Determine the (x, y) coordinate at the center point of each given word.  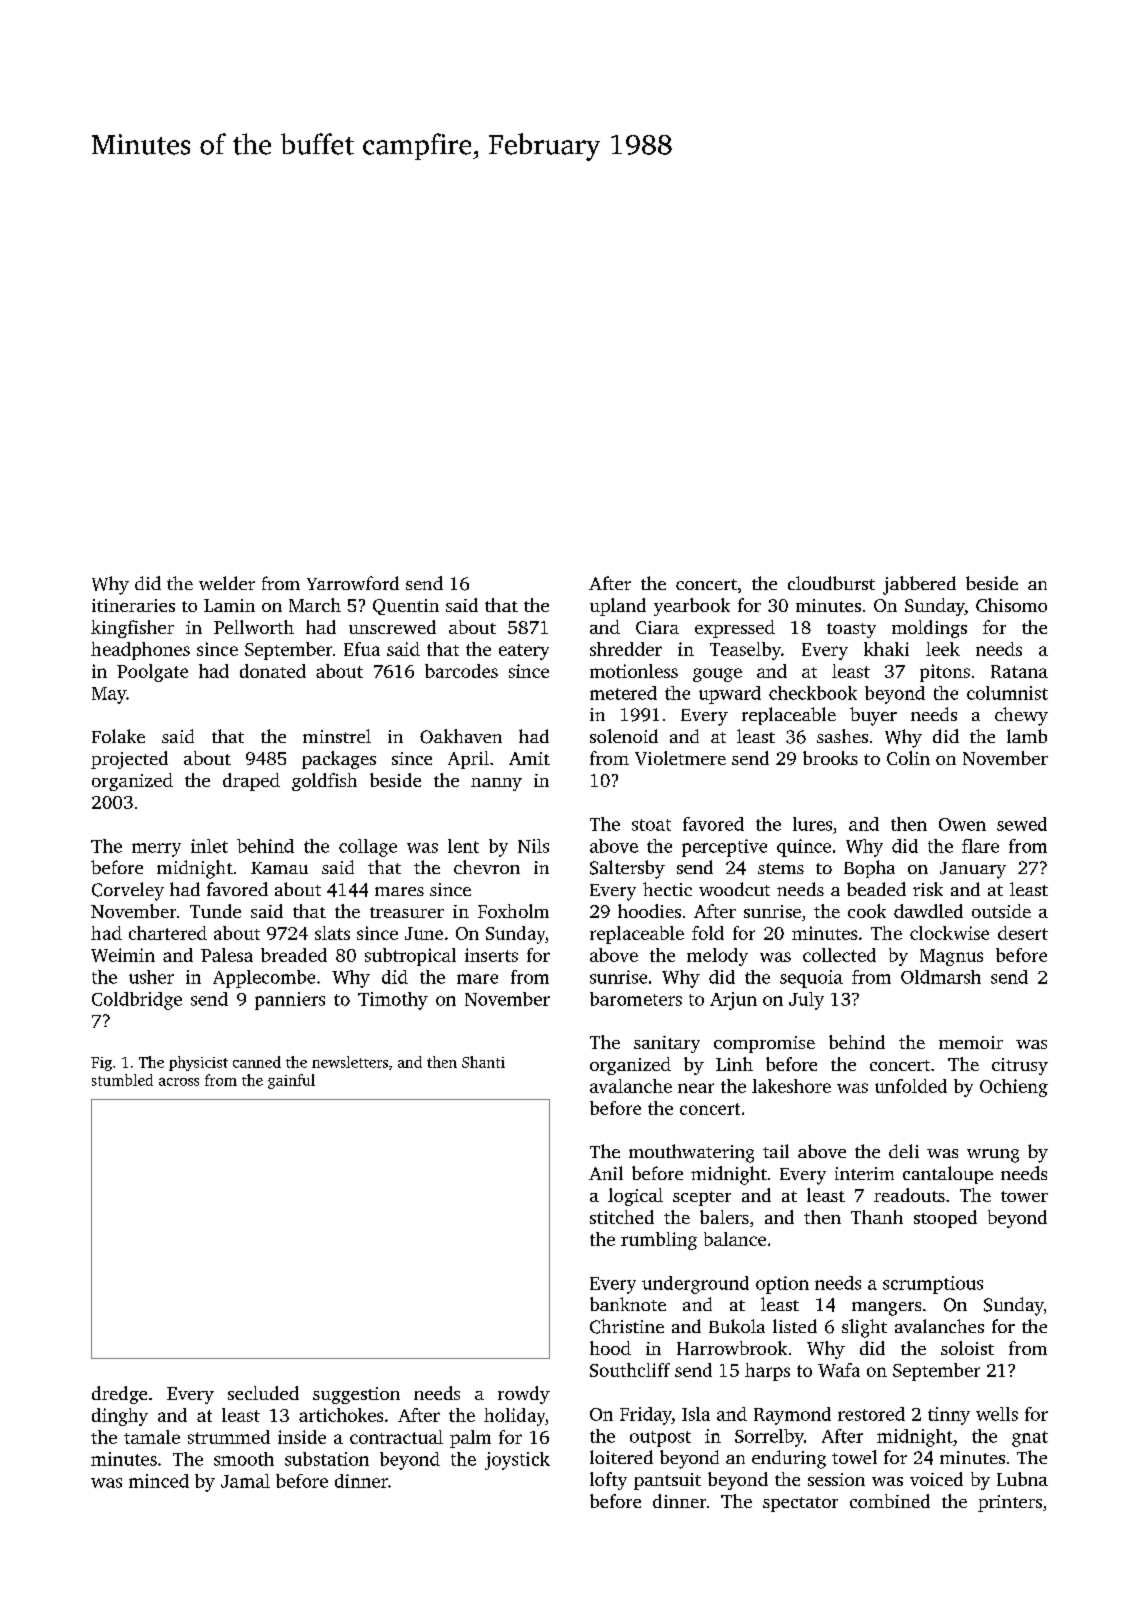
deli (904, 1151)
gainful (291, 1081)
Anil (606, 1173)
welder (227, 583)
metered (623, 693)
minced (159, 1481)
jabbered (919, 585)
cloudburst (831, 583)
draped (251, 782)
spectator (800, 1504)
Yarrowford (353, 583)
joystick (517, 1461)
